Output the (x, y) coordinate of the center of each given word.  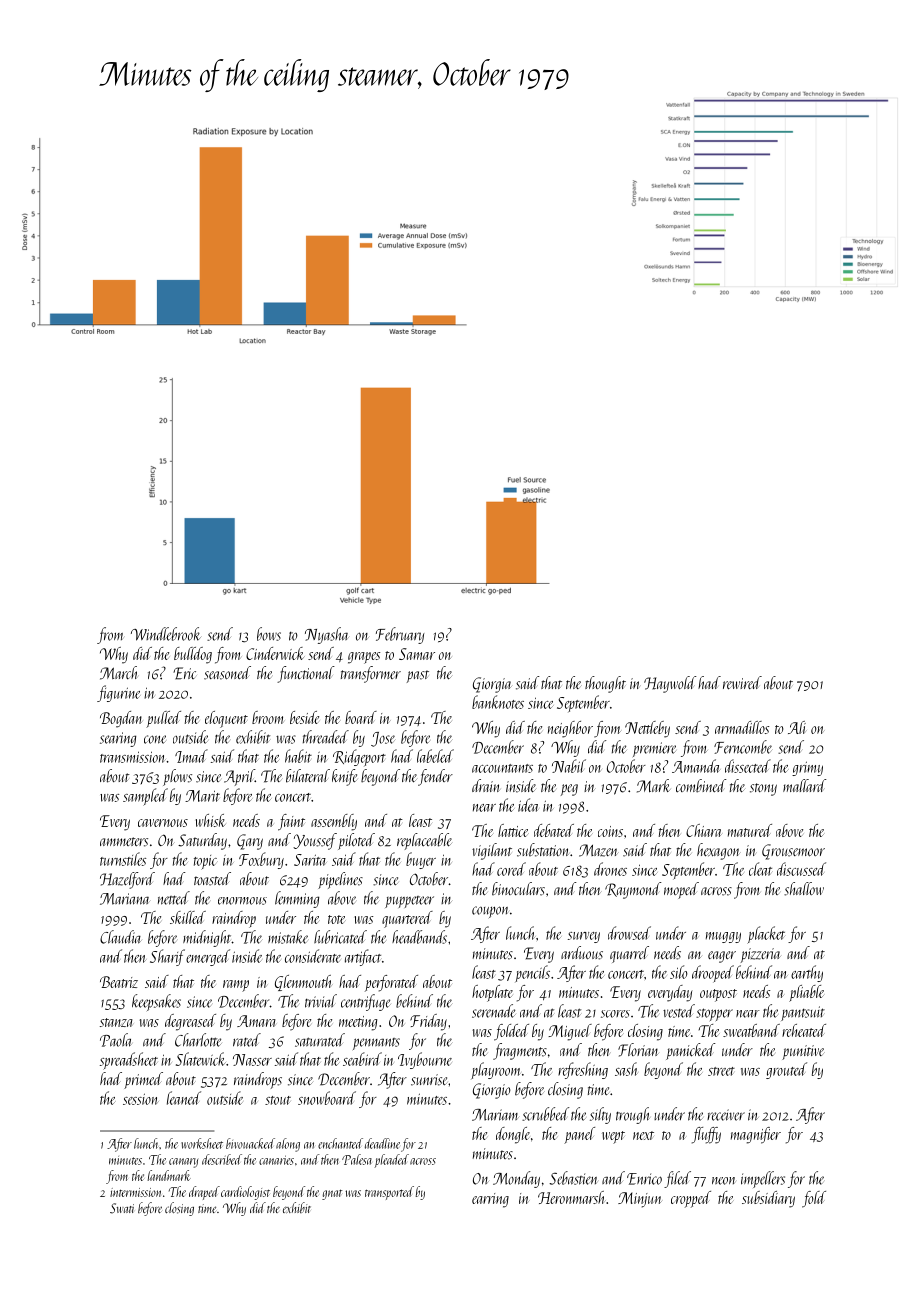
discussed (801, 869)
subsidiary (768, 1199)
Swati (122, 1208)
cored (511, 869)
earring (490, 1200)
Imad (191, 756)
